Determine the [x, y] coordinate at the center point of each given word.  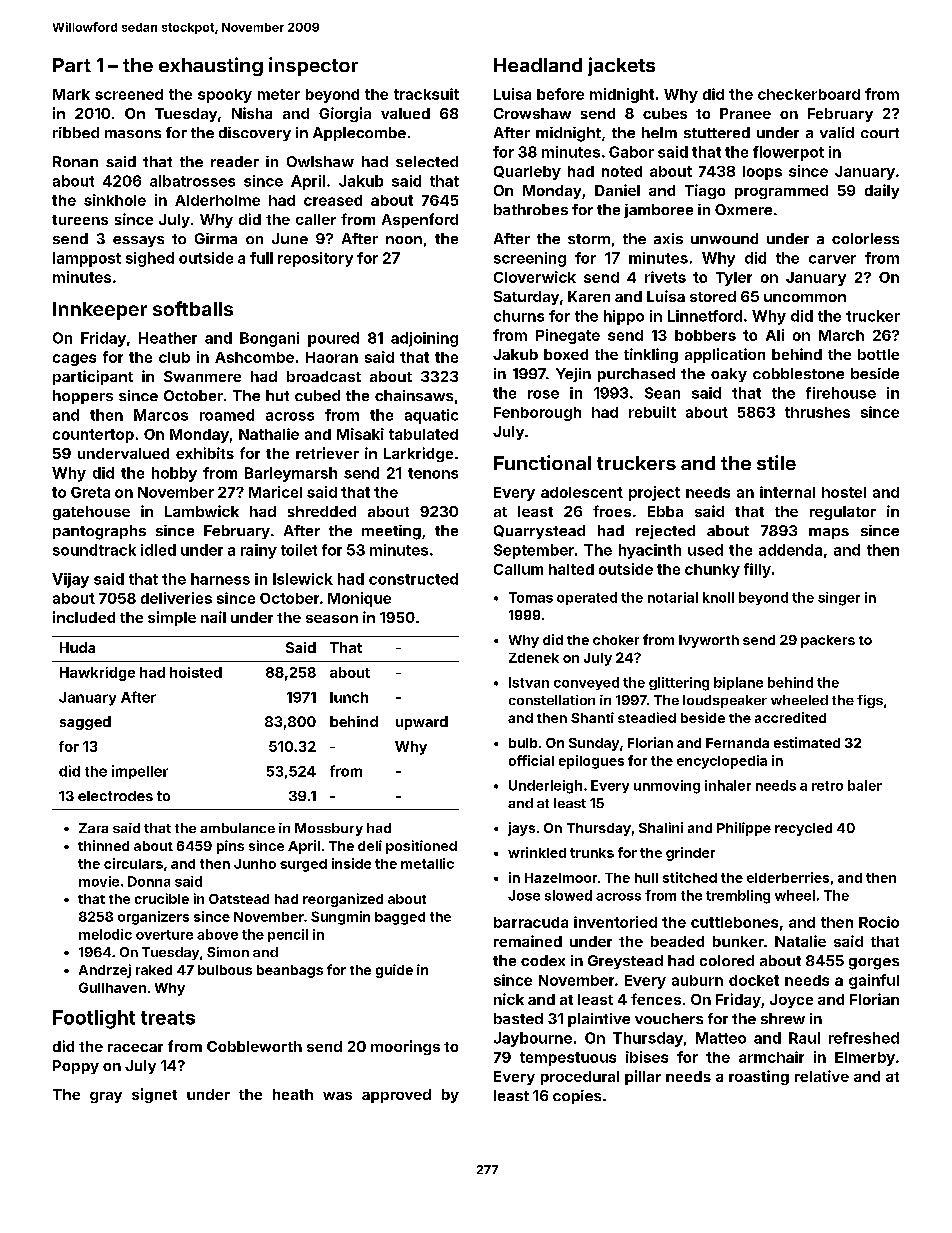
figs [870, 701]
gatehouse [91, 513]
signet [154, 1095]
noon [404, 240]
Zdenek [534, 658]
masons [133, 134]
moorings [405, 1047]
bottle [878, 354]
